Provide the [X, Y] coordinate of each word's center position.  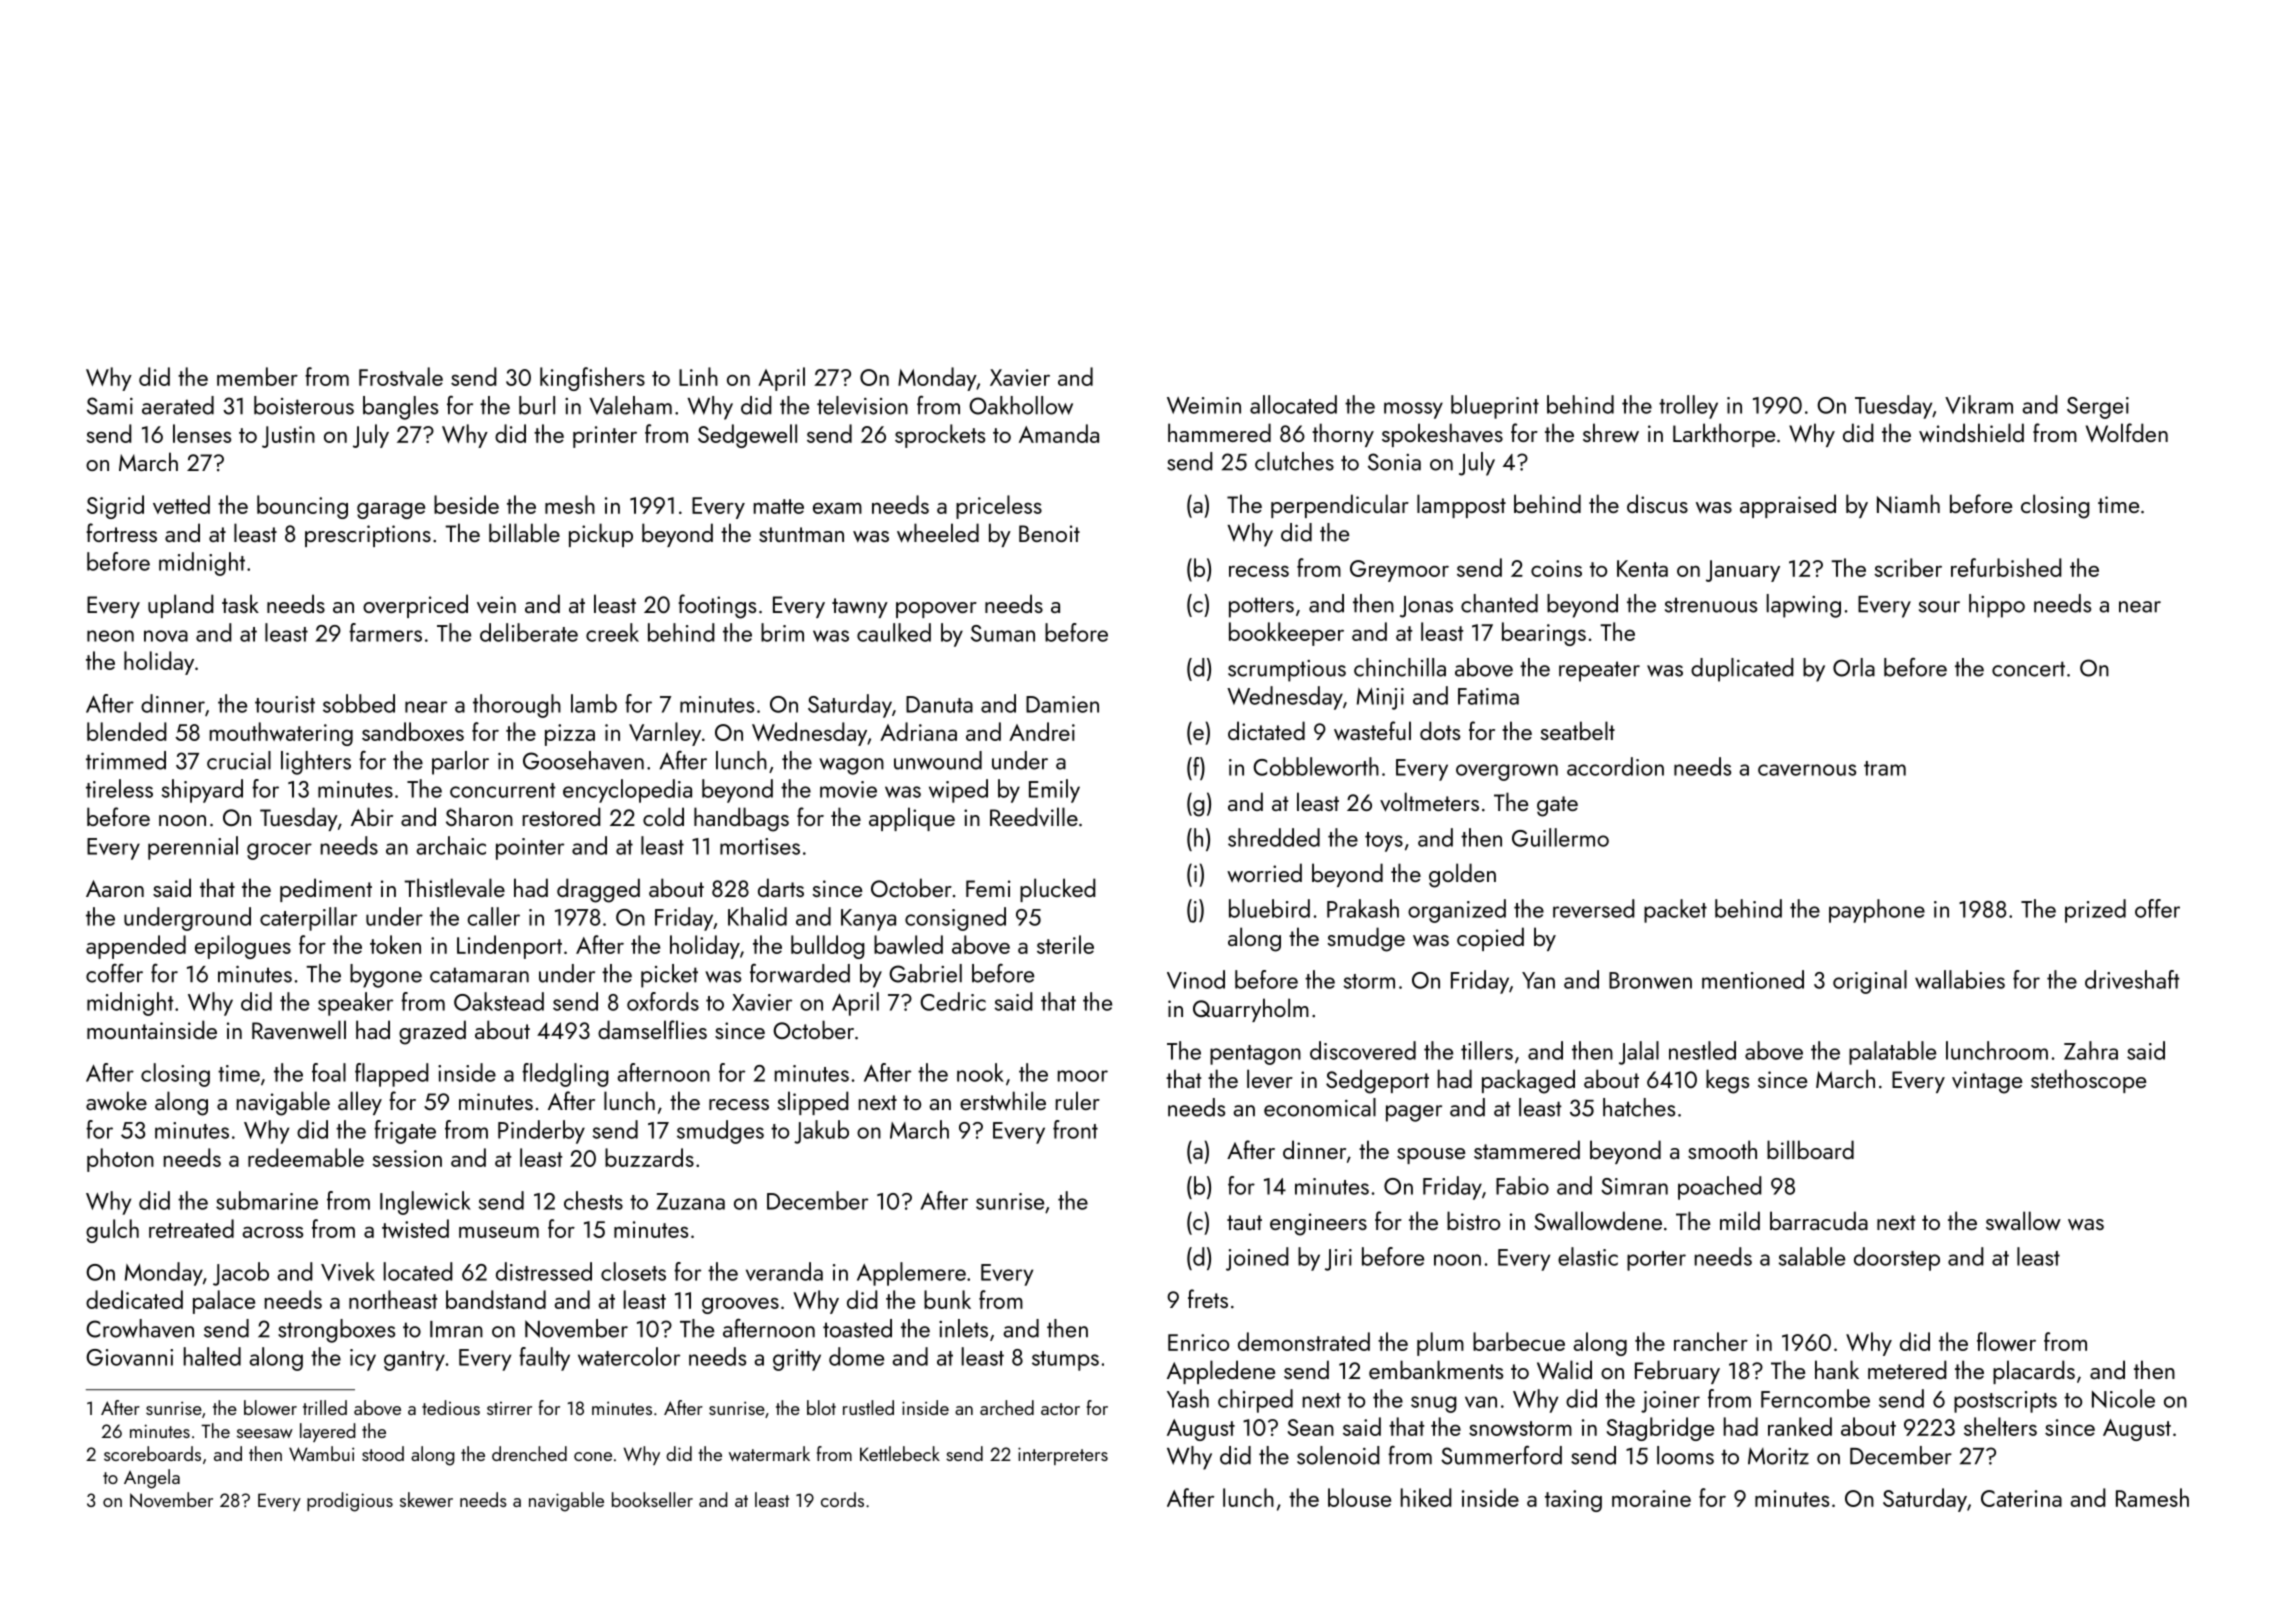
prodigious [350, 1502]
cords [842, 1499]
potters [1261, 607]
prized [2095, 911]
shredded [1274, 837]
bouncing [302, 507]
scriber [1908, 567]
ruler [1078, 1100]
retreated [191, 1228]
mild [1740, 1220]
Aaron [115, 888]
